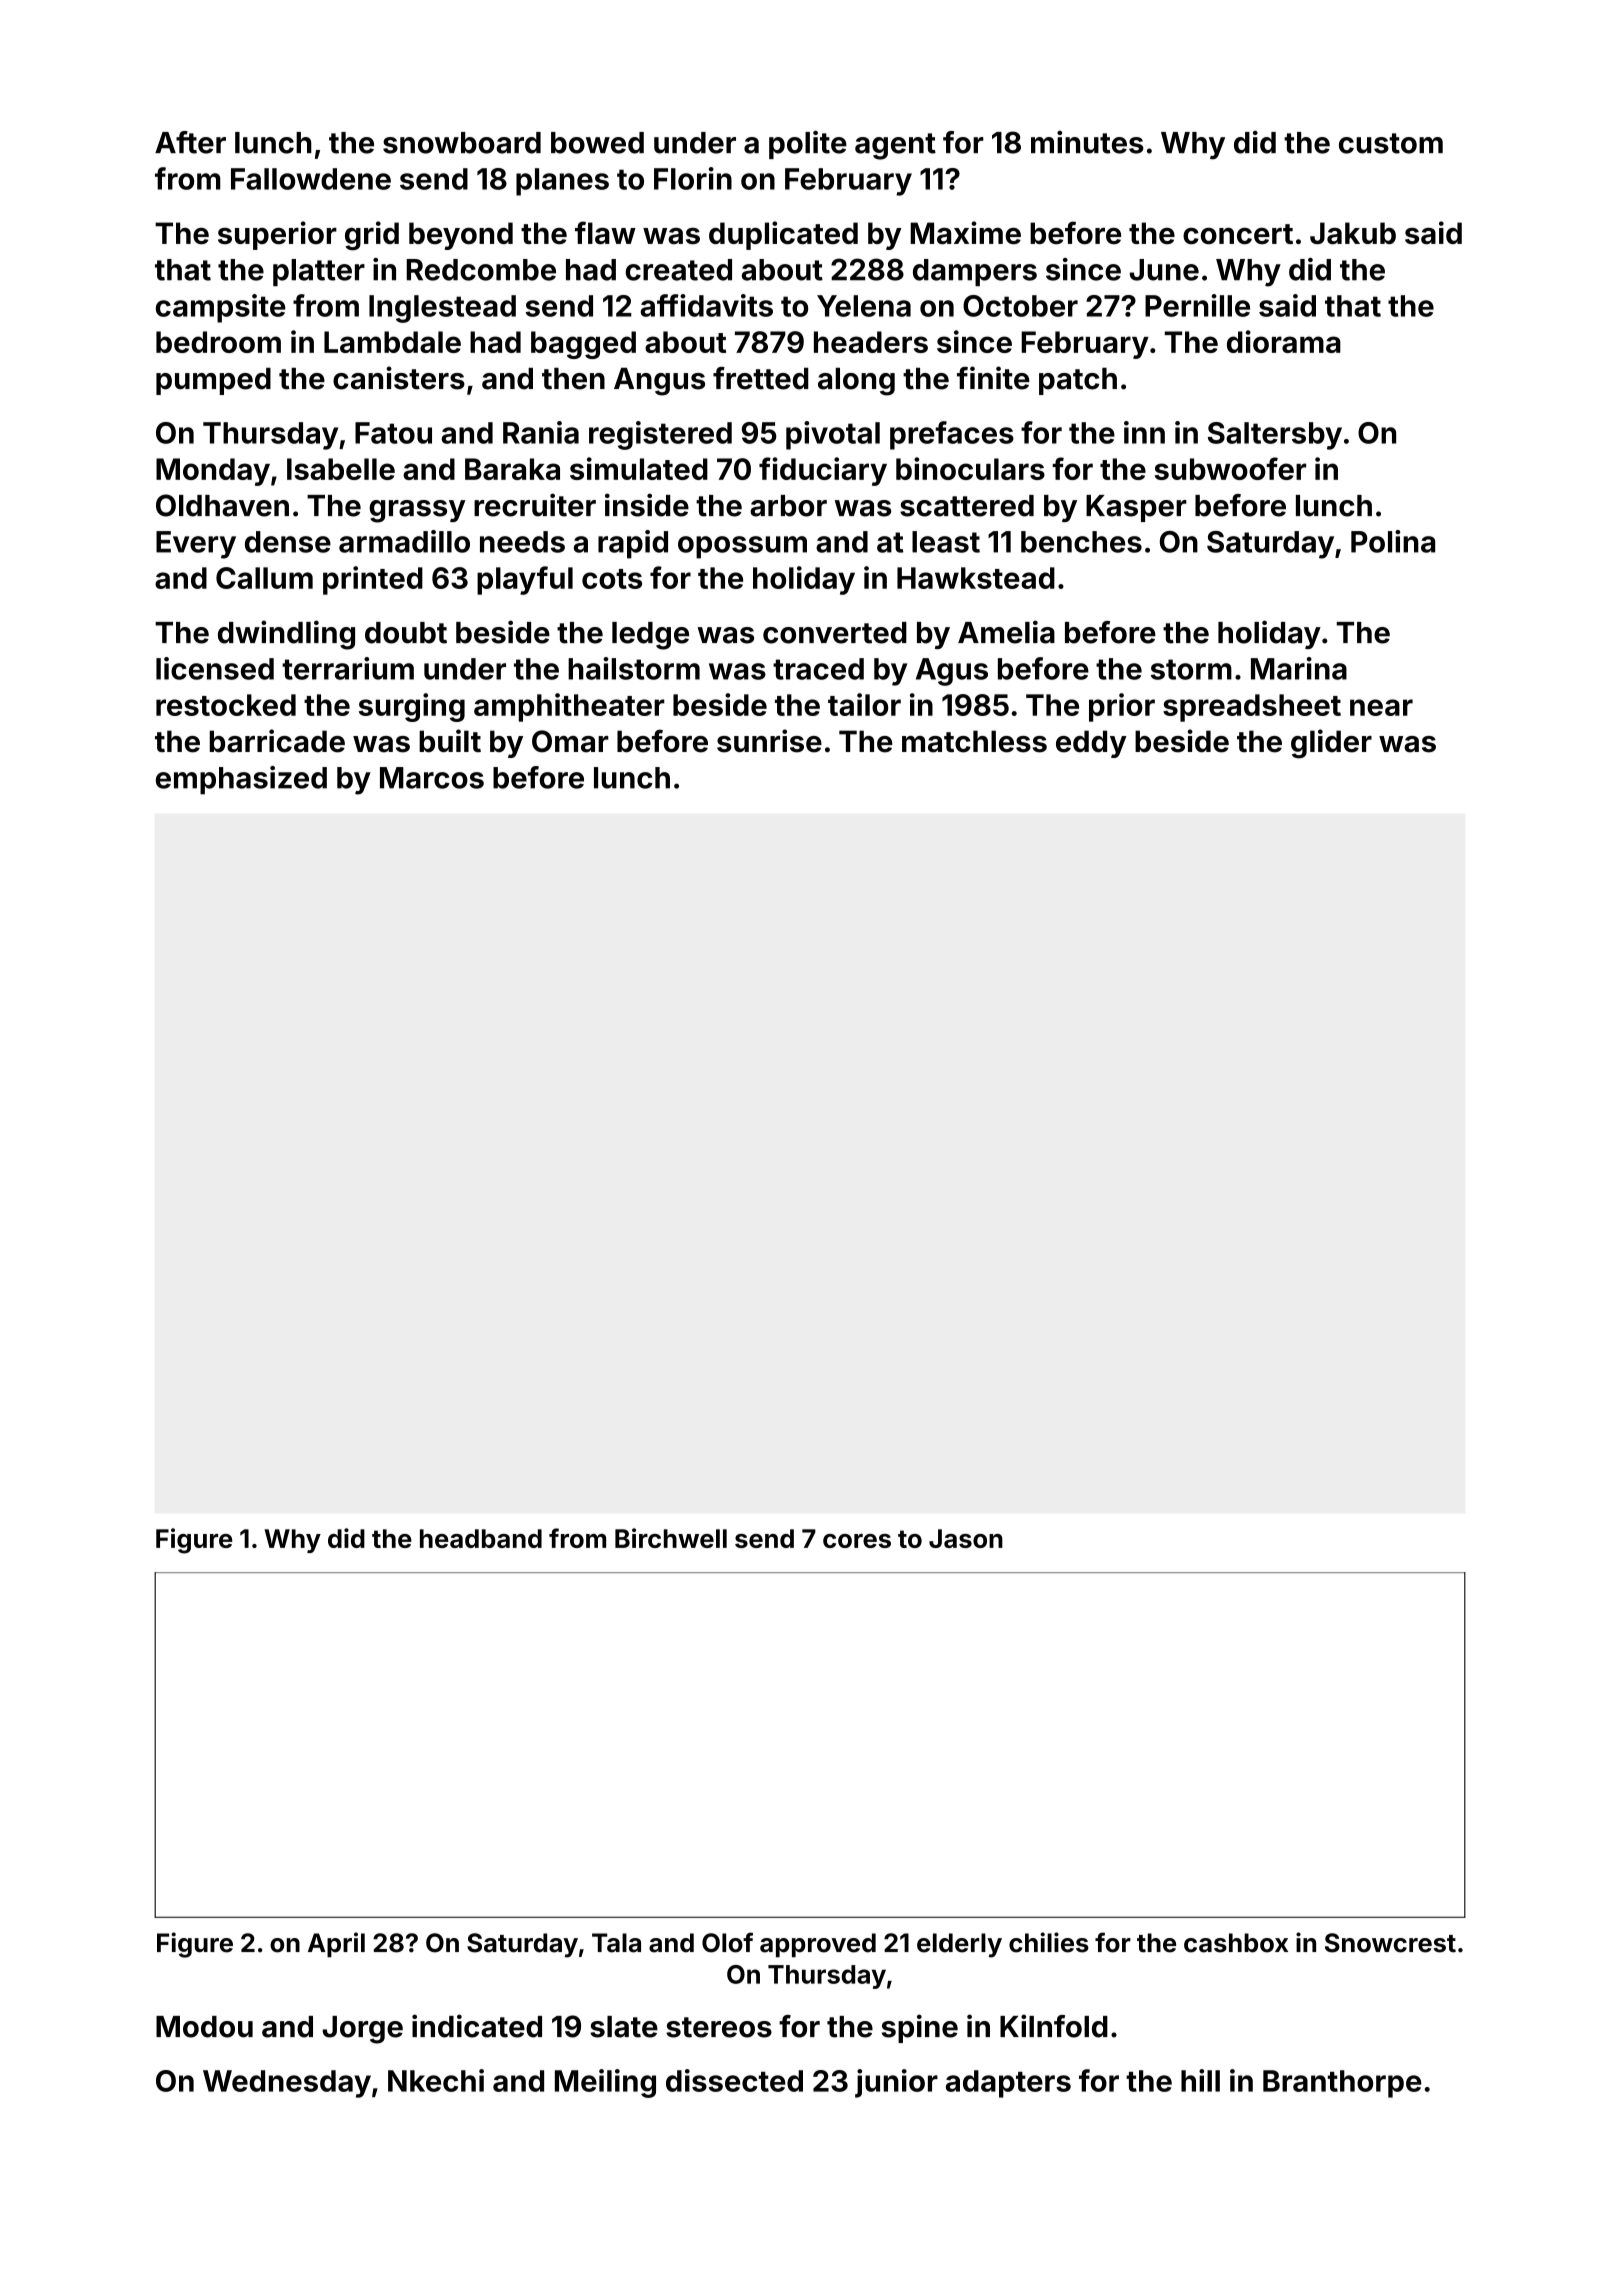  What do you see at coordinates (671, 1538) in the screenshot?
I see `Birchwell` at bounding box center [671, 1538].
